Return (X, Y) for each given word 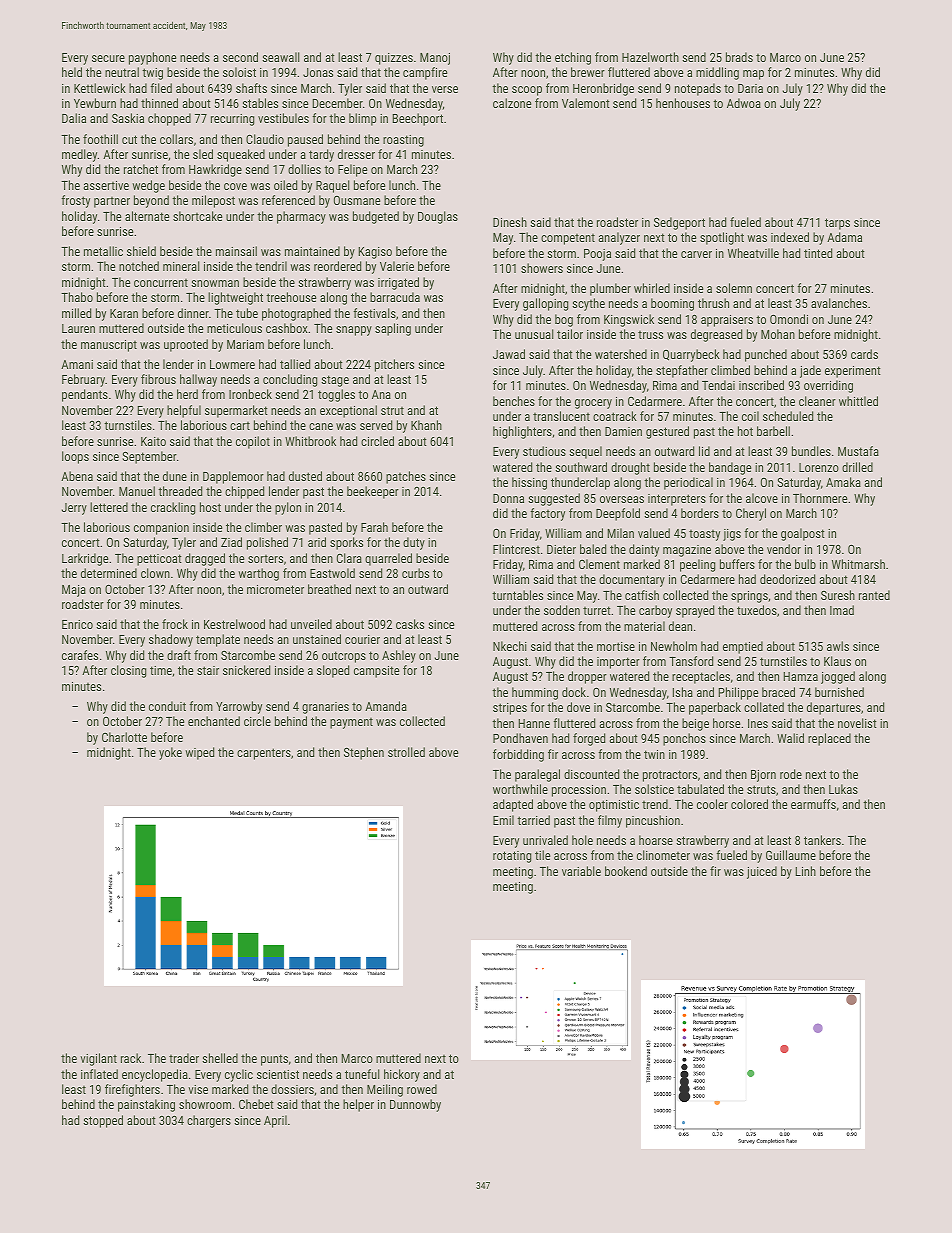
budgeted (376, 217)
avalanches (839, 303)
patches (406, 477)
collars (176, 139)
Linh (805, 871)
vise (198, 1089)
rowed (422, 1089)
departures (834, 708)
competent (568, 239)
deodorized (787, 579)
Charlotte (124, 737)
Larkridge (85, 559)
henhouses (683, 103)
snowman (215, 283)
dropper (587, 677)
